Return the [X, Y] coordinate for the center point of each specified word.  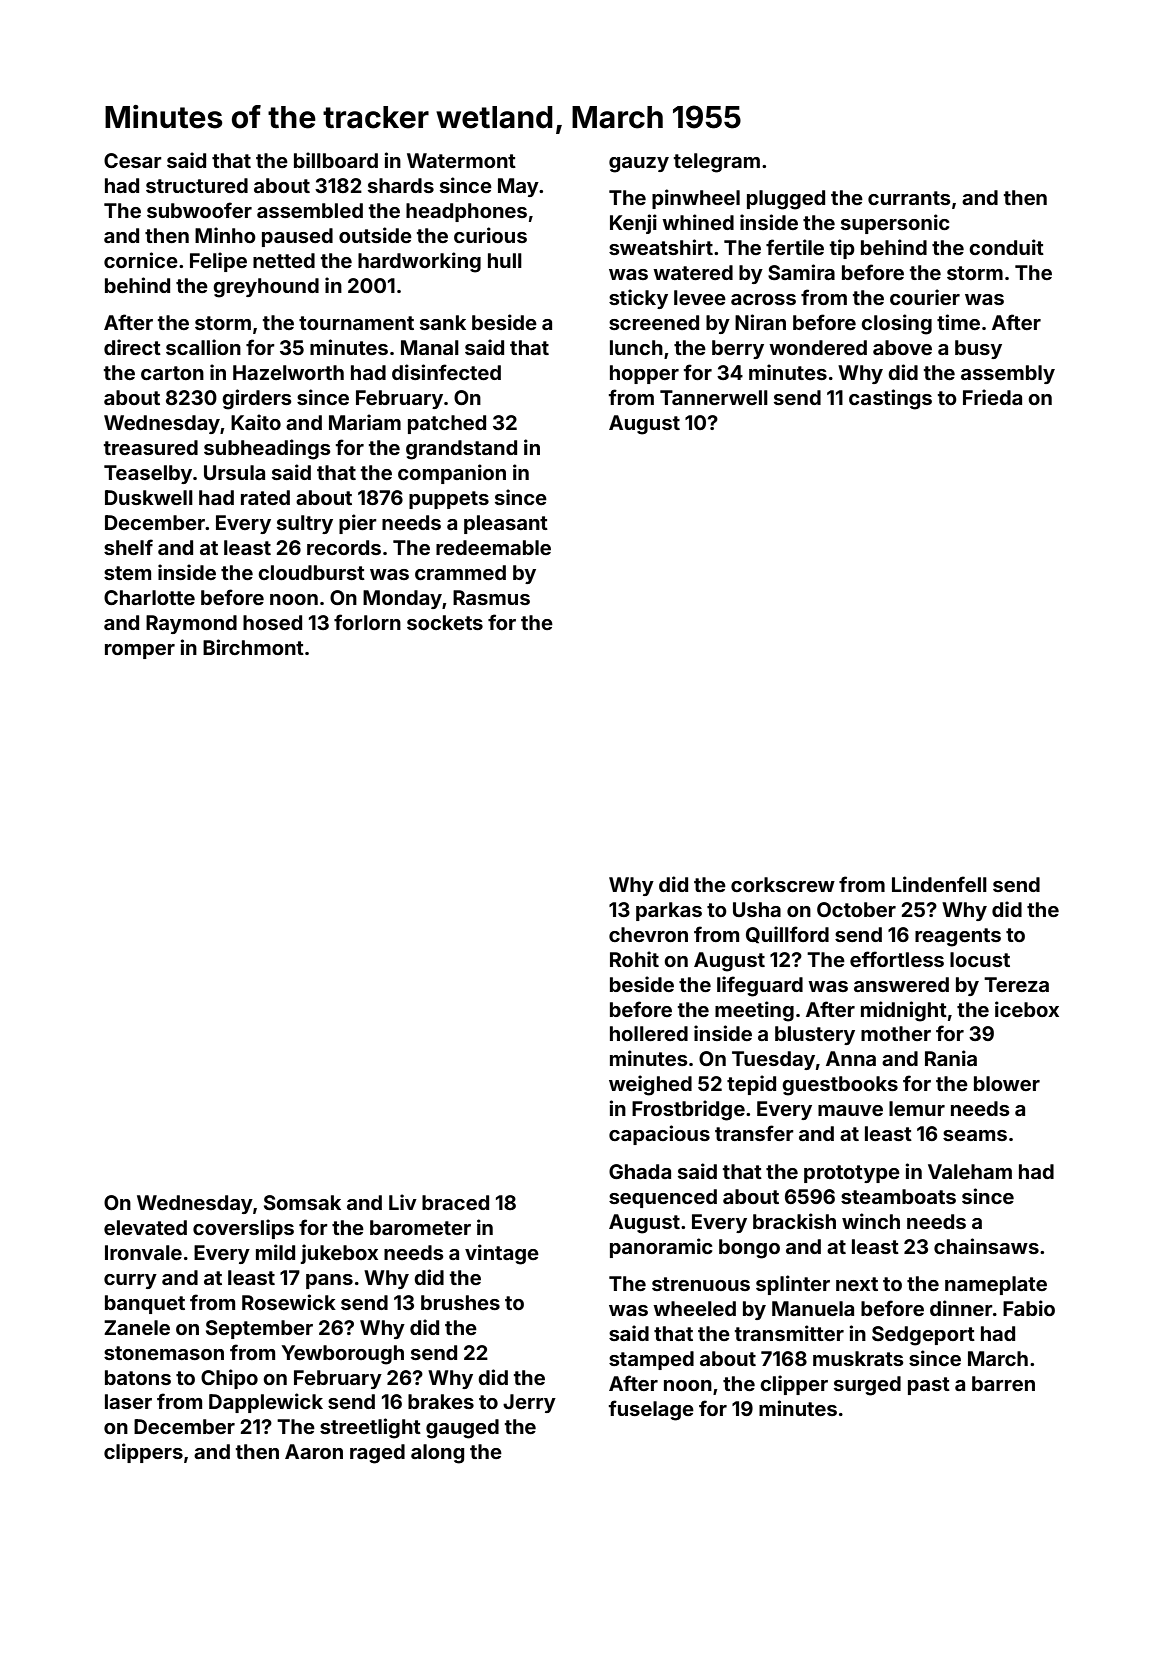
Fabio [1029, 1308]
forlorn [367, 622]
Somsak [302, 1202]
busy [978, 349]
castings [890, 399]
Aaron [314, 1451]
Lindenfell [939, 884]
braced [455, 1202]
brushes [460, 1302]
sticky [638, 299]
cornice [141, 260]
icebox [1027, 1009]
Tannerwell [714, 397]
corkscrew [783, 884]
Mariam [365, 422]
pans [329, 1281]
